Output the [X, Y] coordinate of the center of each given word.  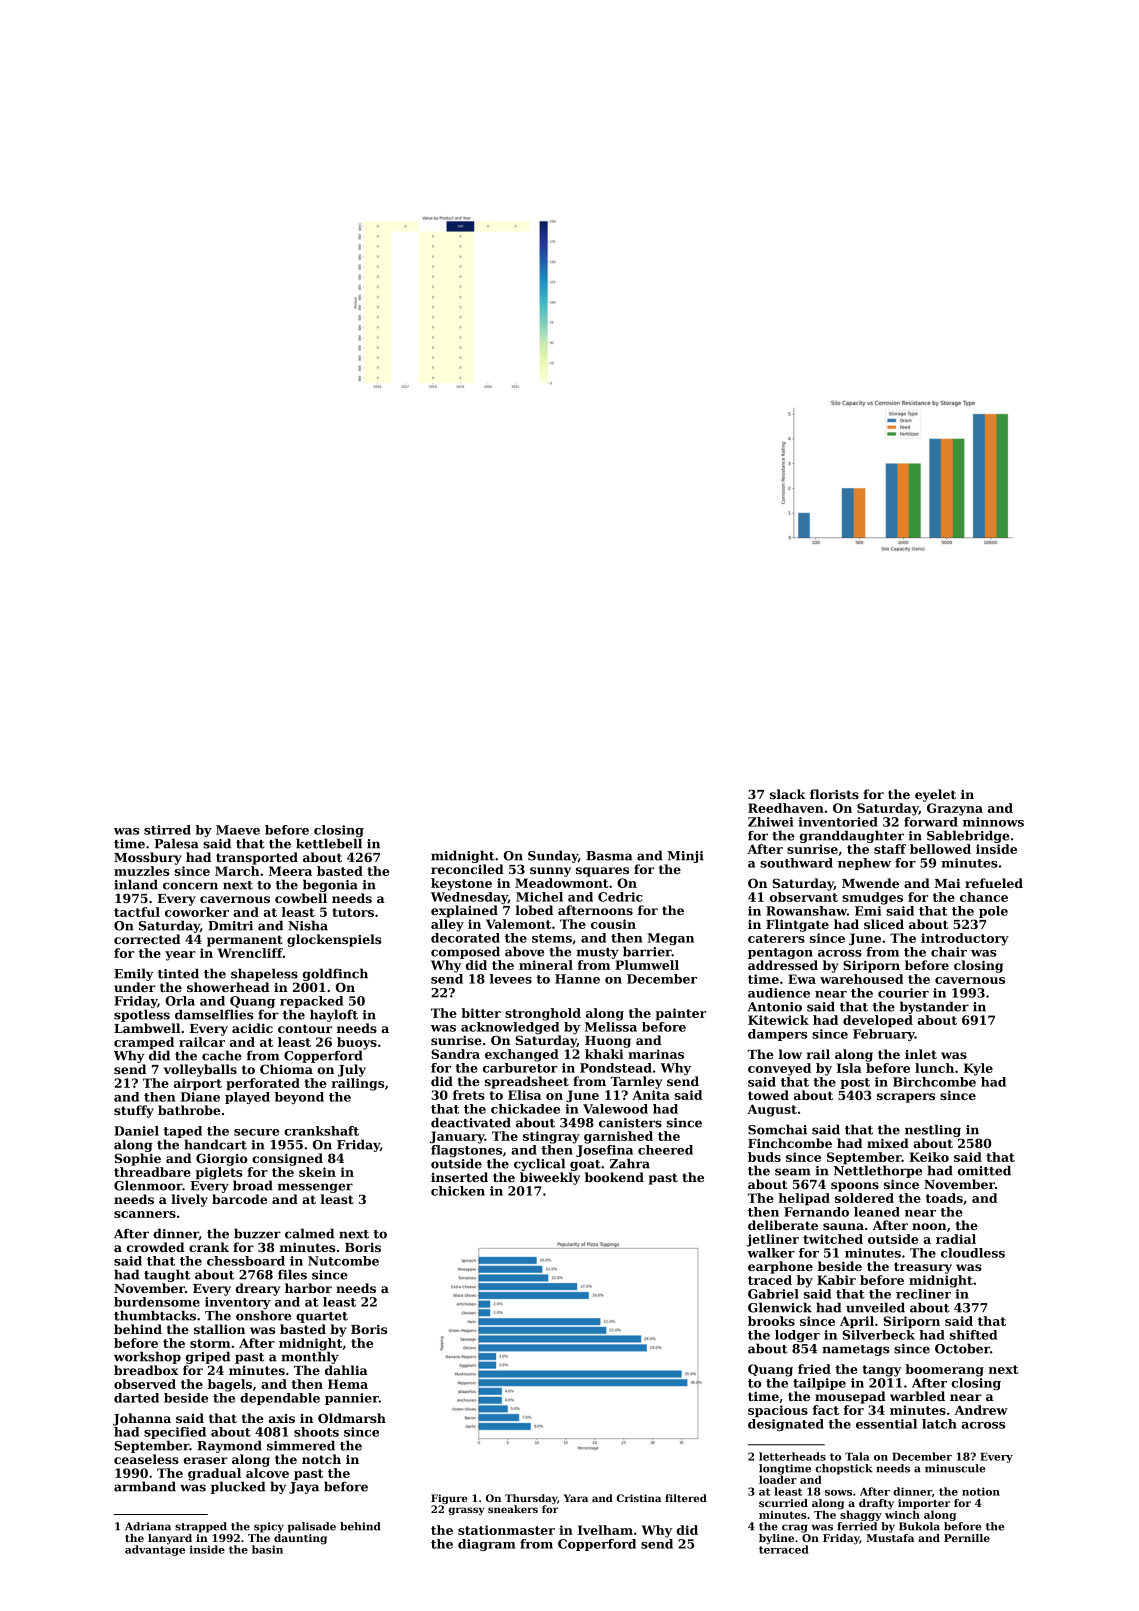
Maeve [238, 830]
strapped [201, 1527]
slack [788, 794]
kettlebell [329, 843]
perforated [263, 1084]
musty [597, 953]
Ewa [802, 979]
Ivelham [605, 1530]
